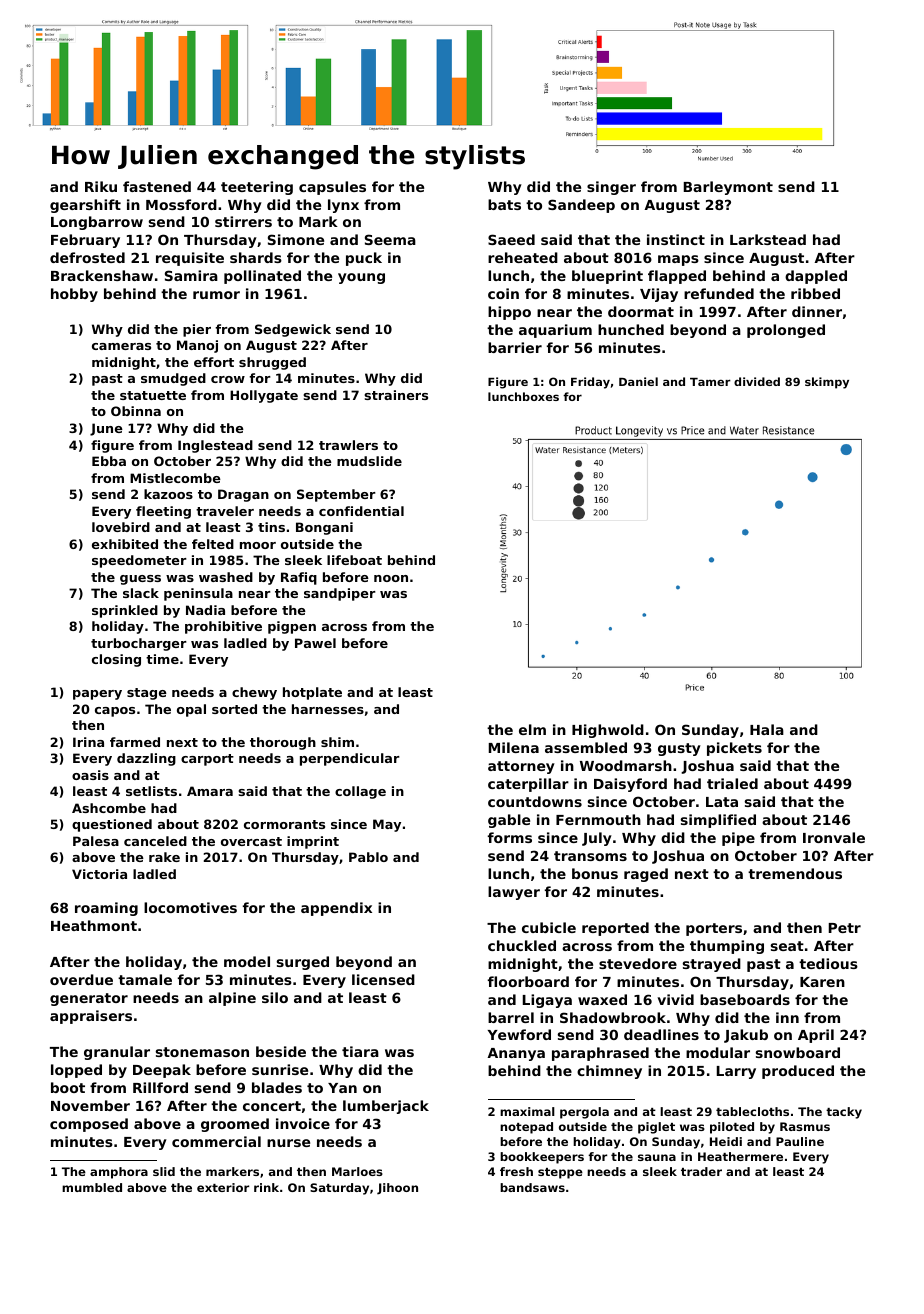 The width and height of the screenshot is (924, 1314). I want to click on Riku, so click(101, 186).
